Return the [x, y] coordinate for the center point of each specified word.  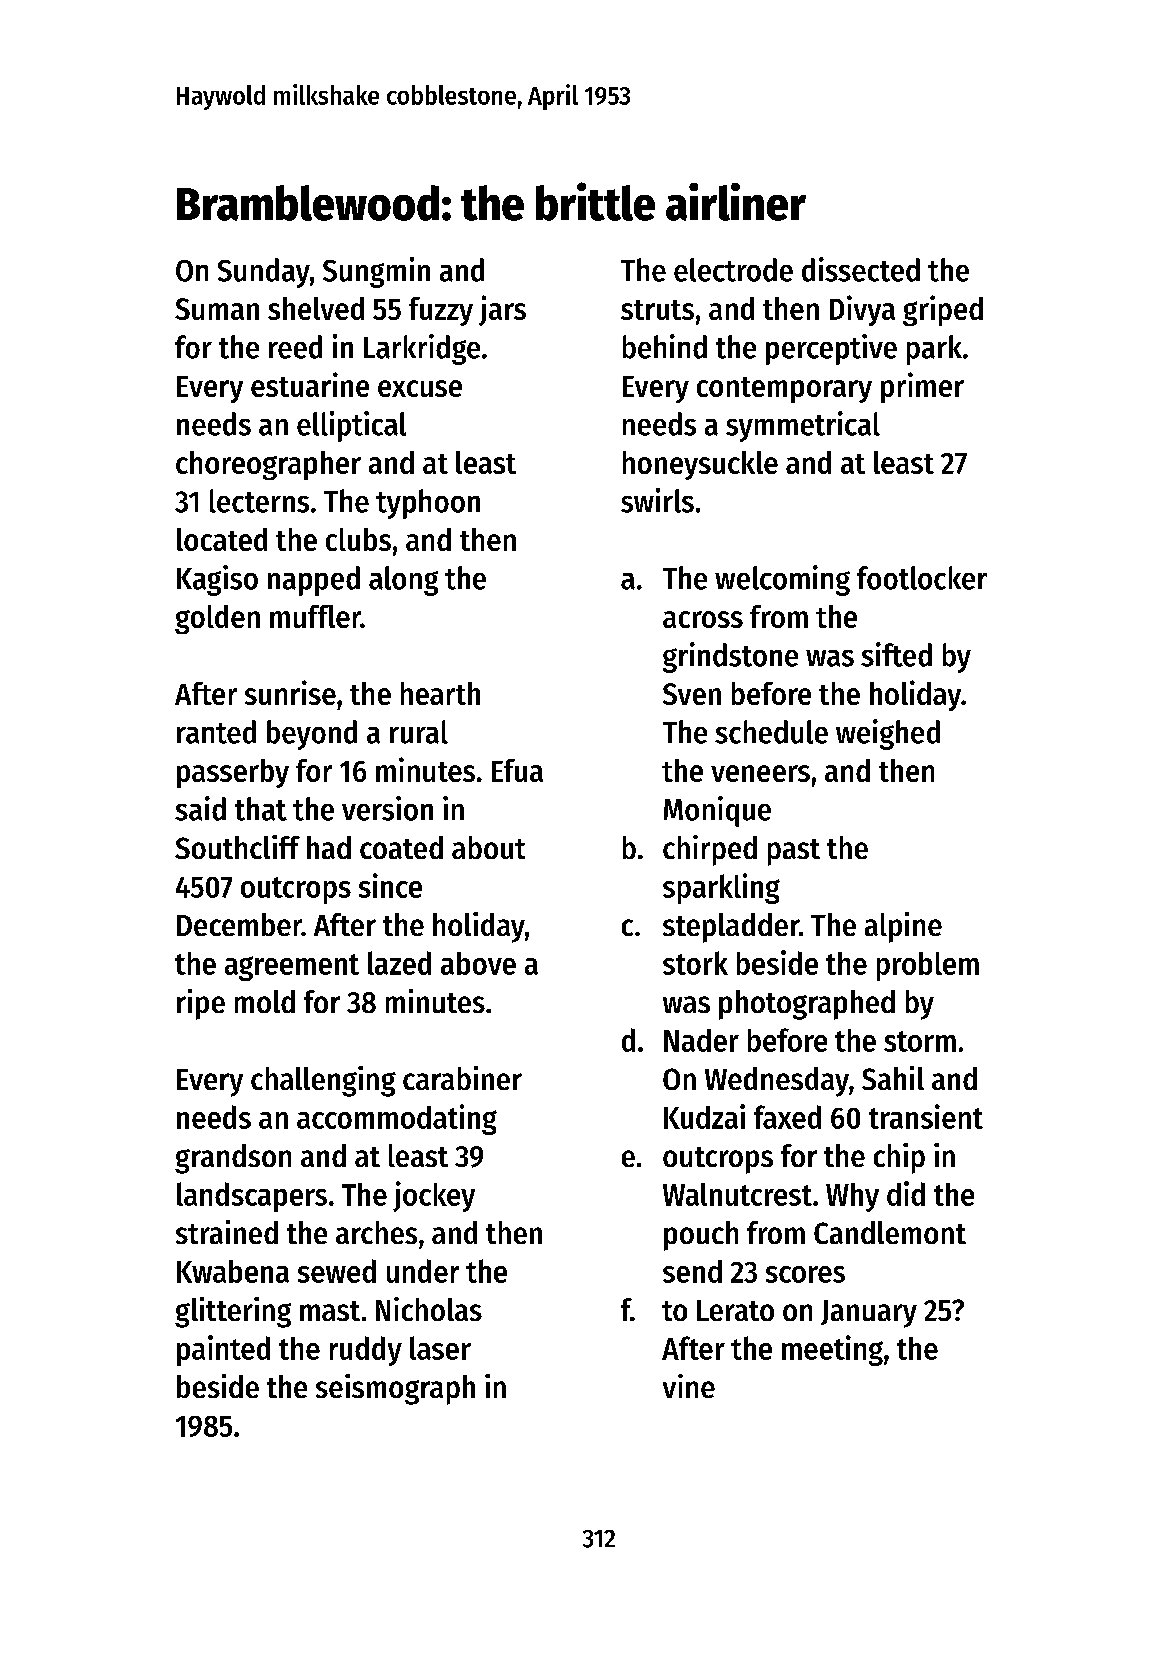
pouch [701, 1236]
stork [695, 963]
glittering [233, 1312]
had [329, 847]
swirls [657, 500]
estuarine [310, 384]
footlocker [922, 578]
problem [928, 966]
